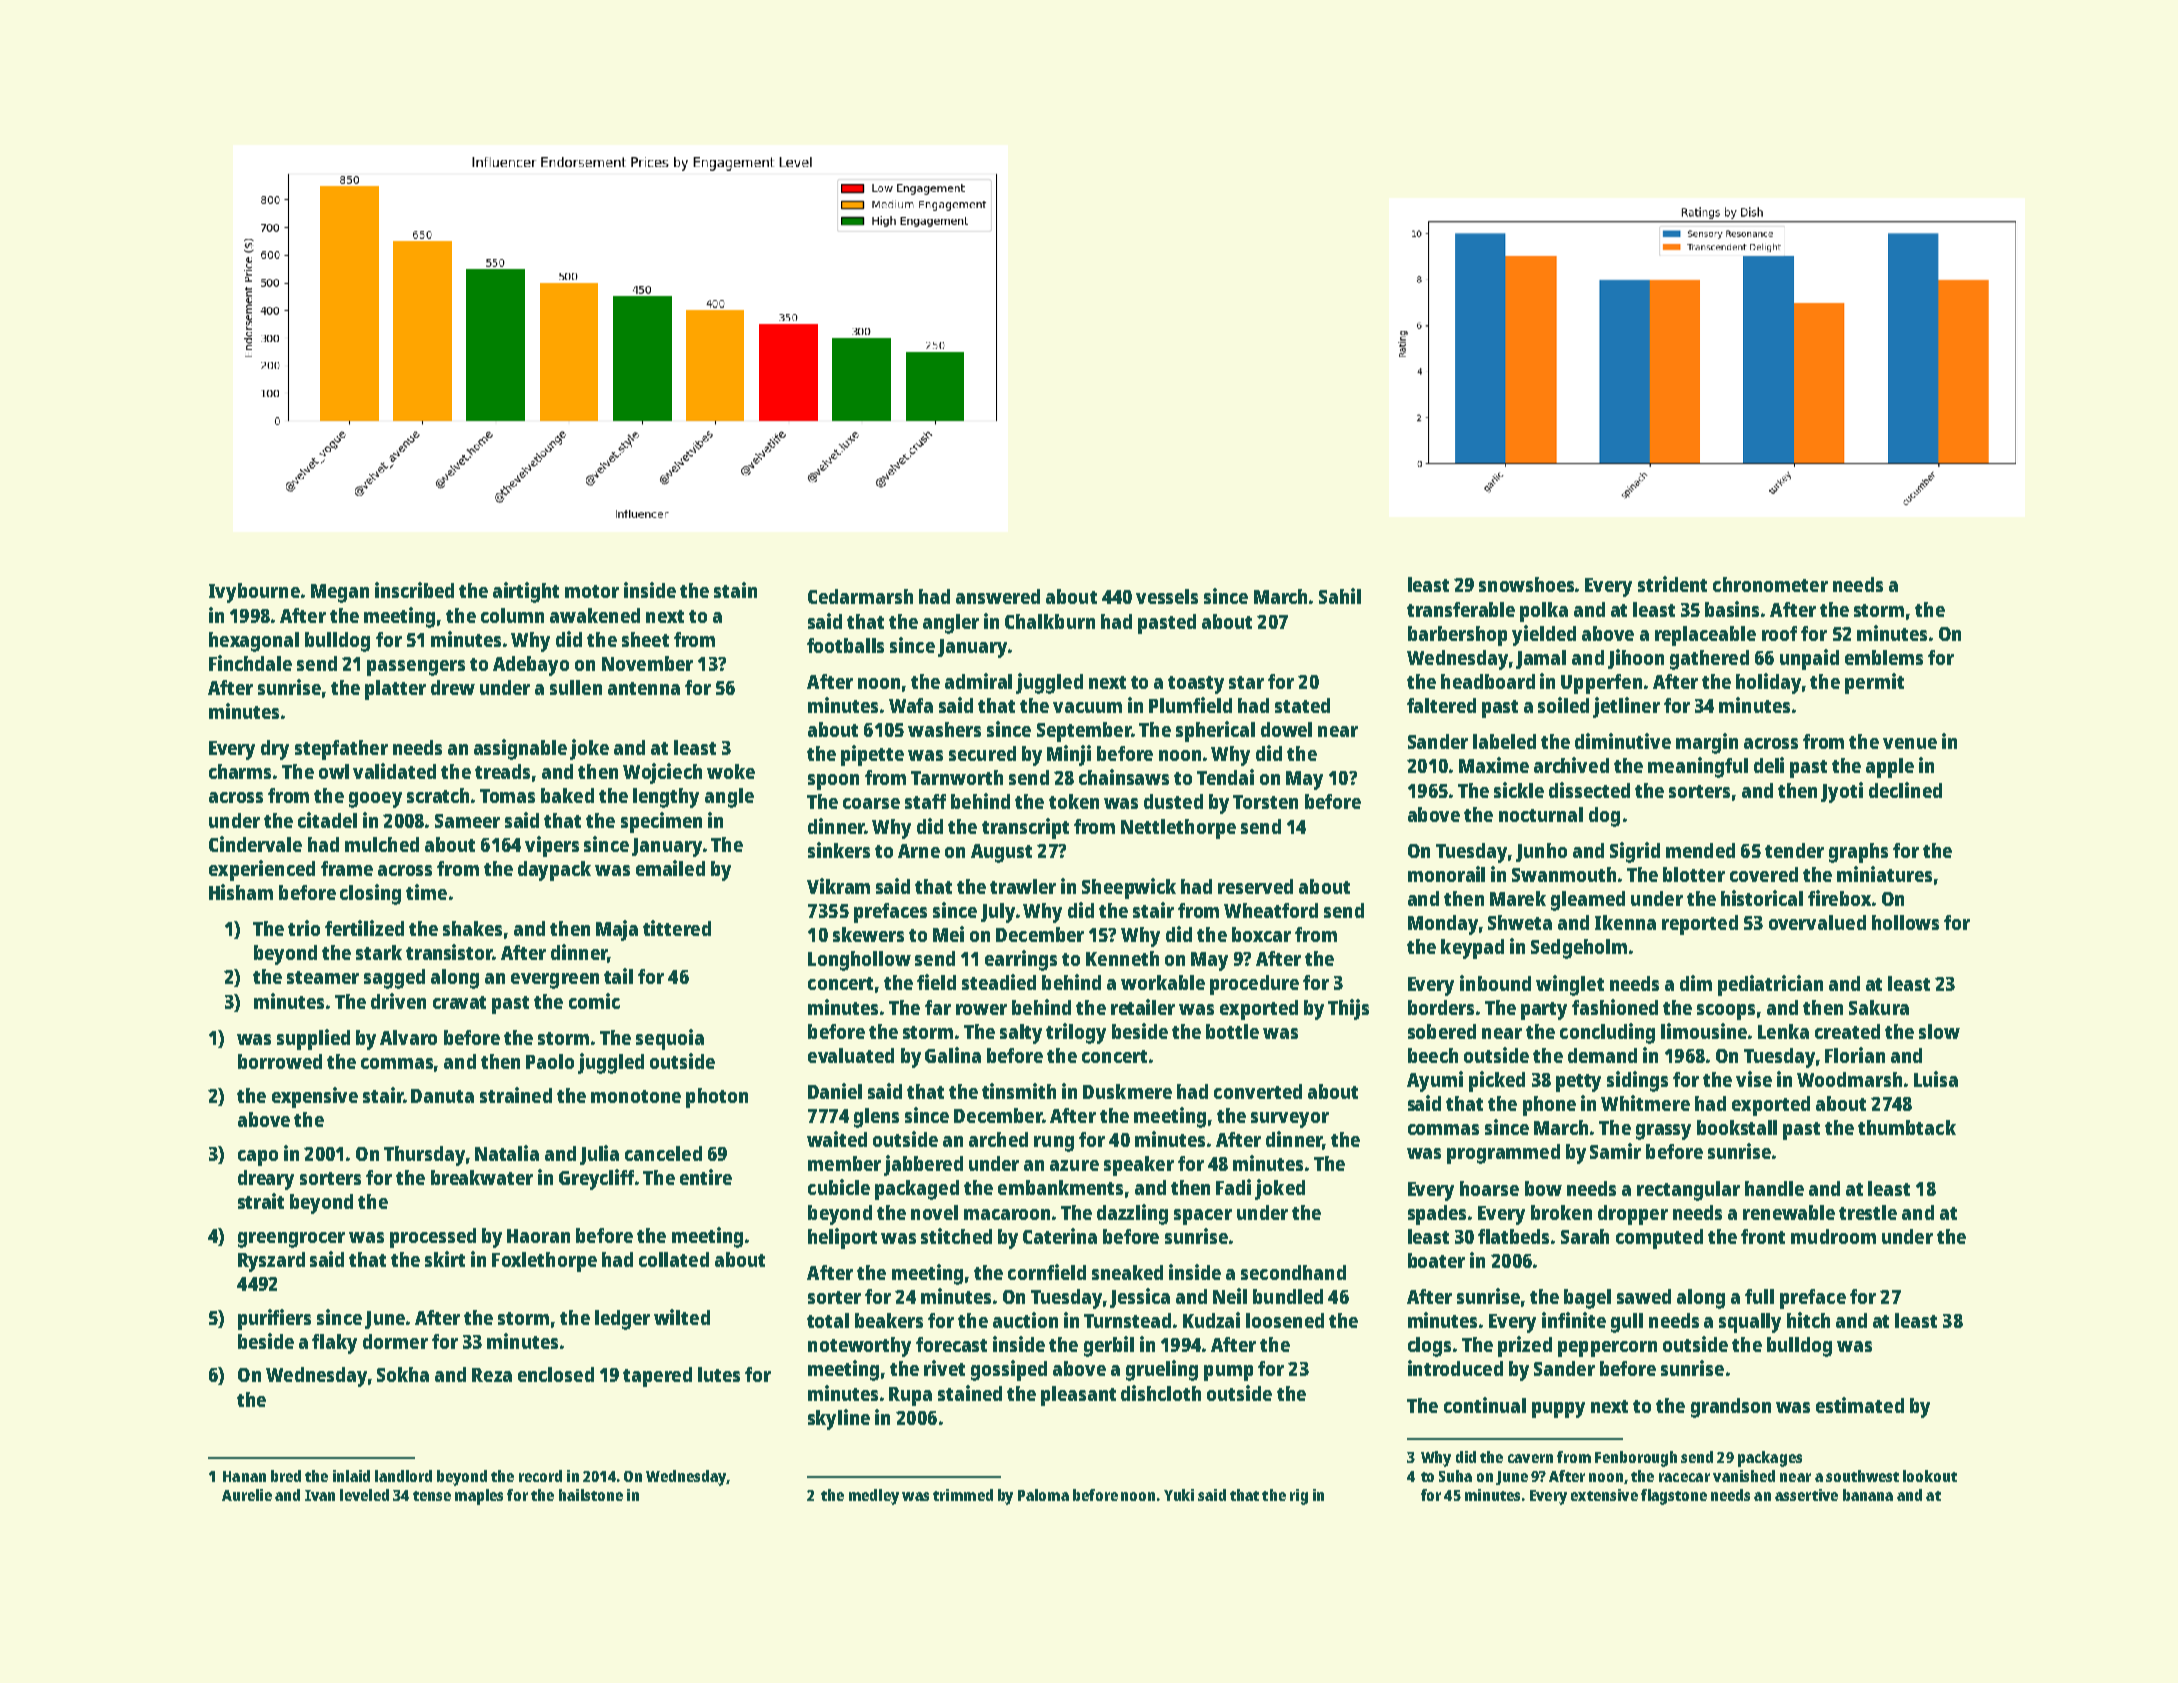 The width and height of the document is (2178, 1683). I want to click on Chalkburn, so click(1050, 621).
